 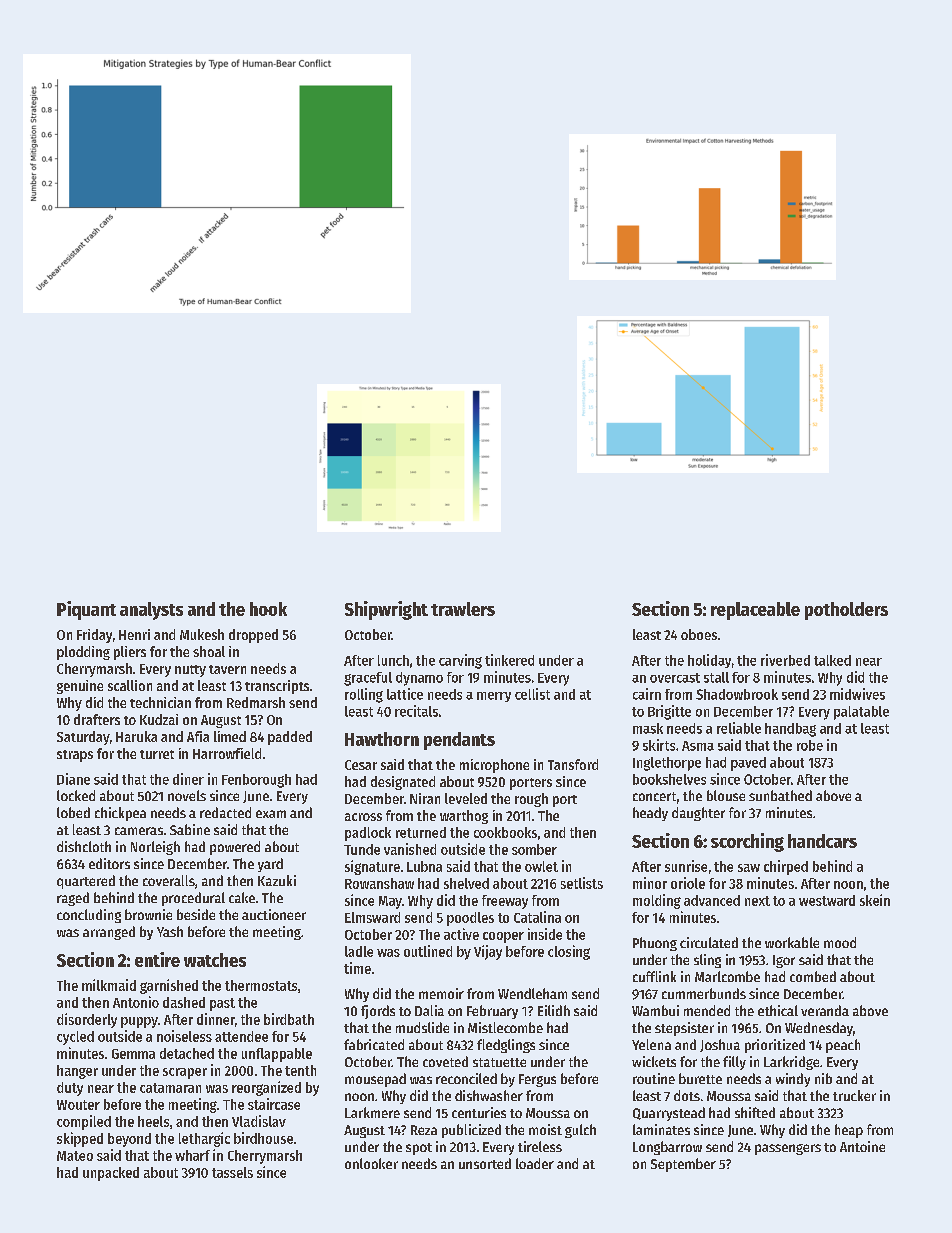 I want to click on advanced, so click(x=712, y=900).
